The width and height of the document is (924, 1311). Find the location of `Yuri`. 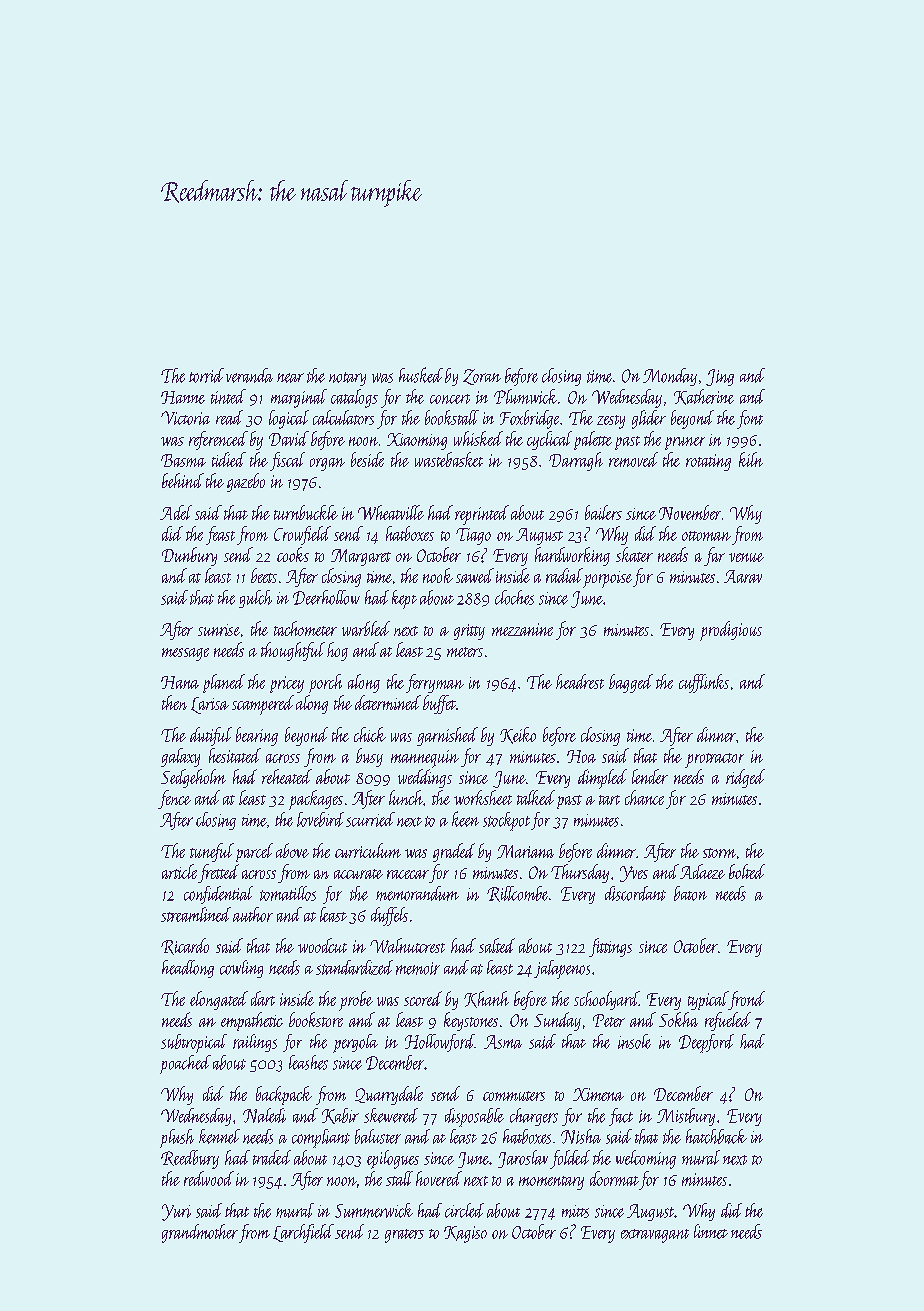

Yuri is located at coordinates (176, 1212).
